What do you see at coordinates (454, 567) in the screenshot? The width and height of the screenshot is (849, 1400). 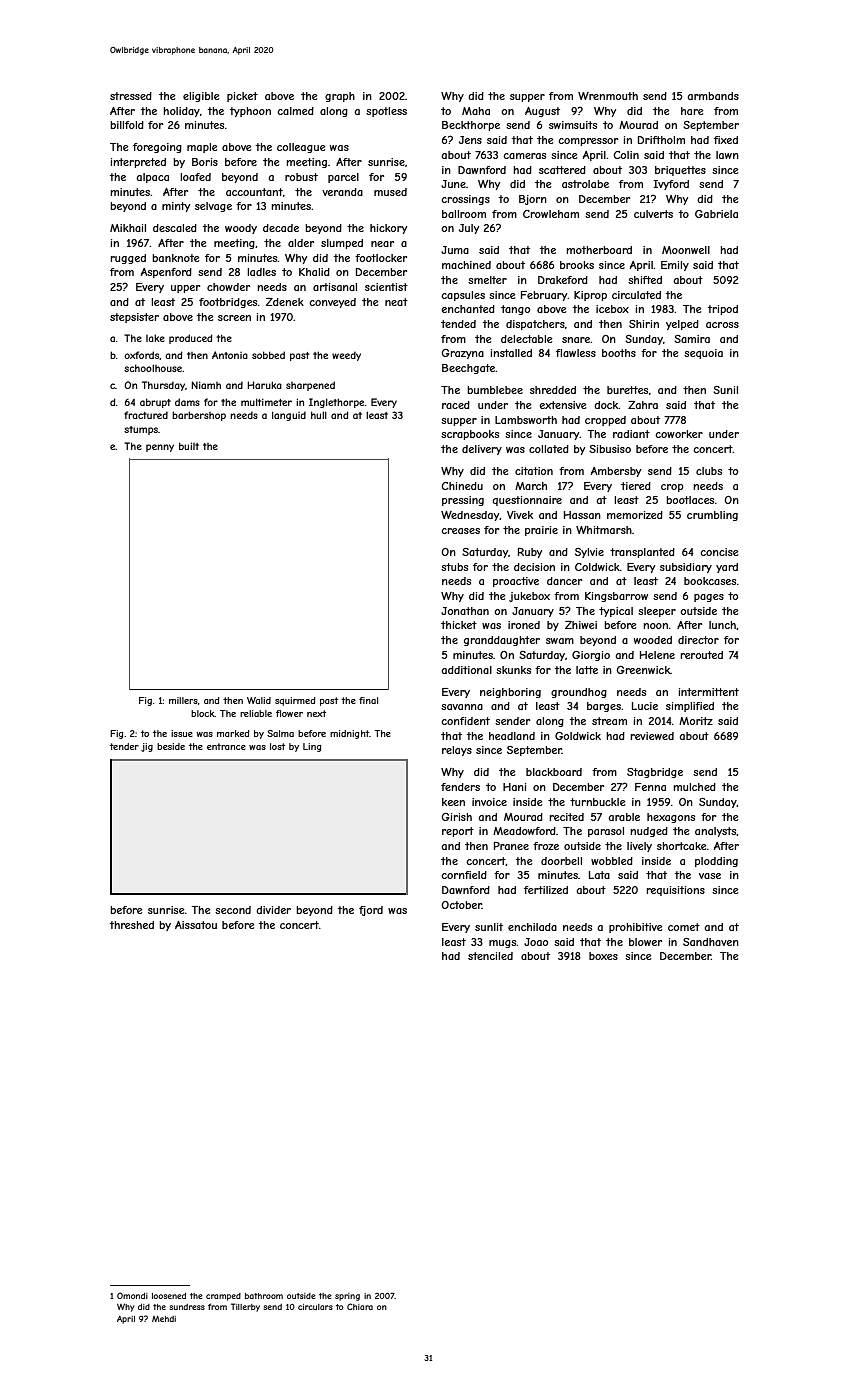 I see `stubs` at bounding box center [454, 567].
